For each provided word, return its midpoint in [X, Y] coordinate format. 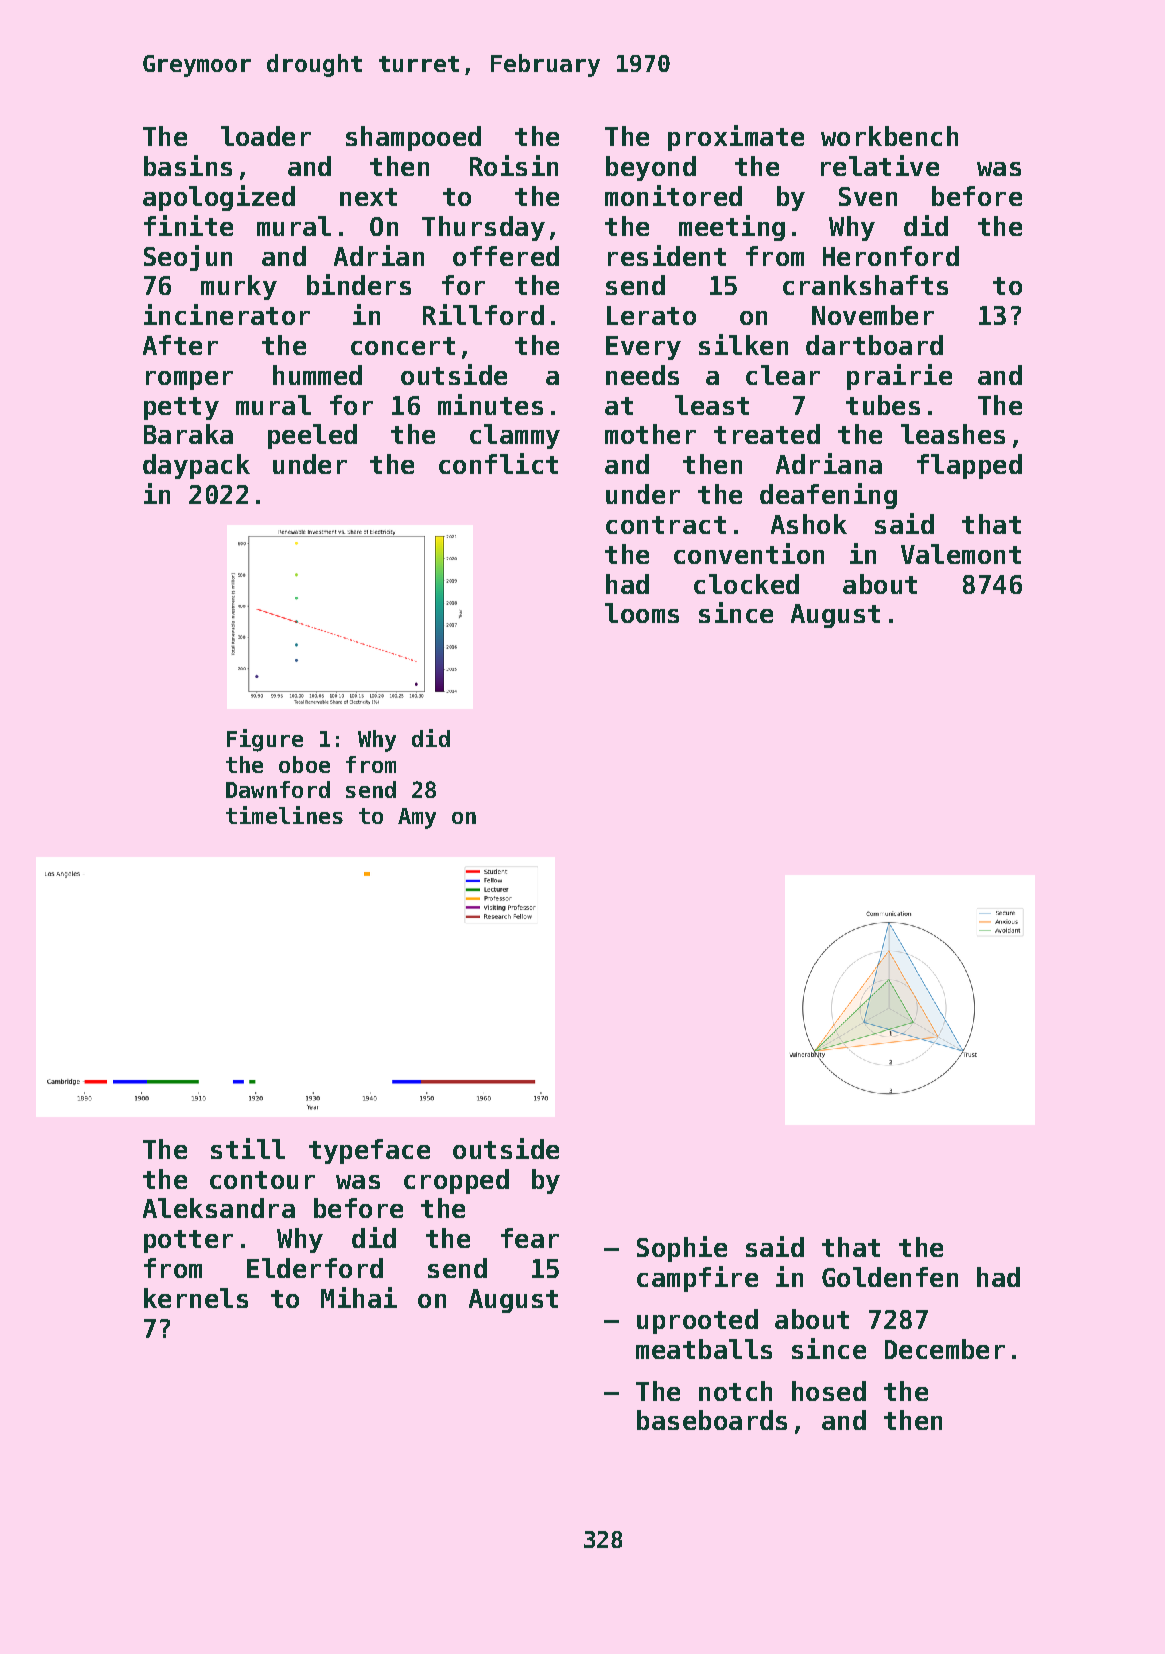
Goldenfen [890, 1277]
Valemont [961, 554]
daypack [196, 466]
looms [642, 613]
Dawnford [278, 789]
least [712, 405]
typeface [369, 1151]
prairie [899, 377]
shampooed [413, 138]
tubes [883, 405]
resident [667, 255]
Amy [417, 818]
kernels [196, 1298]
